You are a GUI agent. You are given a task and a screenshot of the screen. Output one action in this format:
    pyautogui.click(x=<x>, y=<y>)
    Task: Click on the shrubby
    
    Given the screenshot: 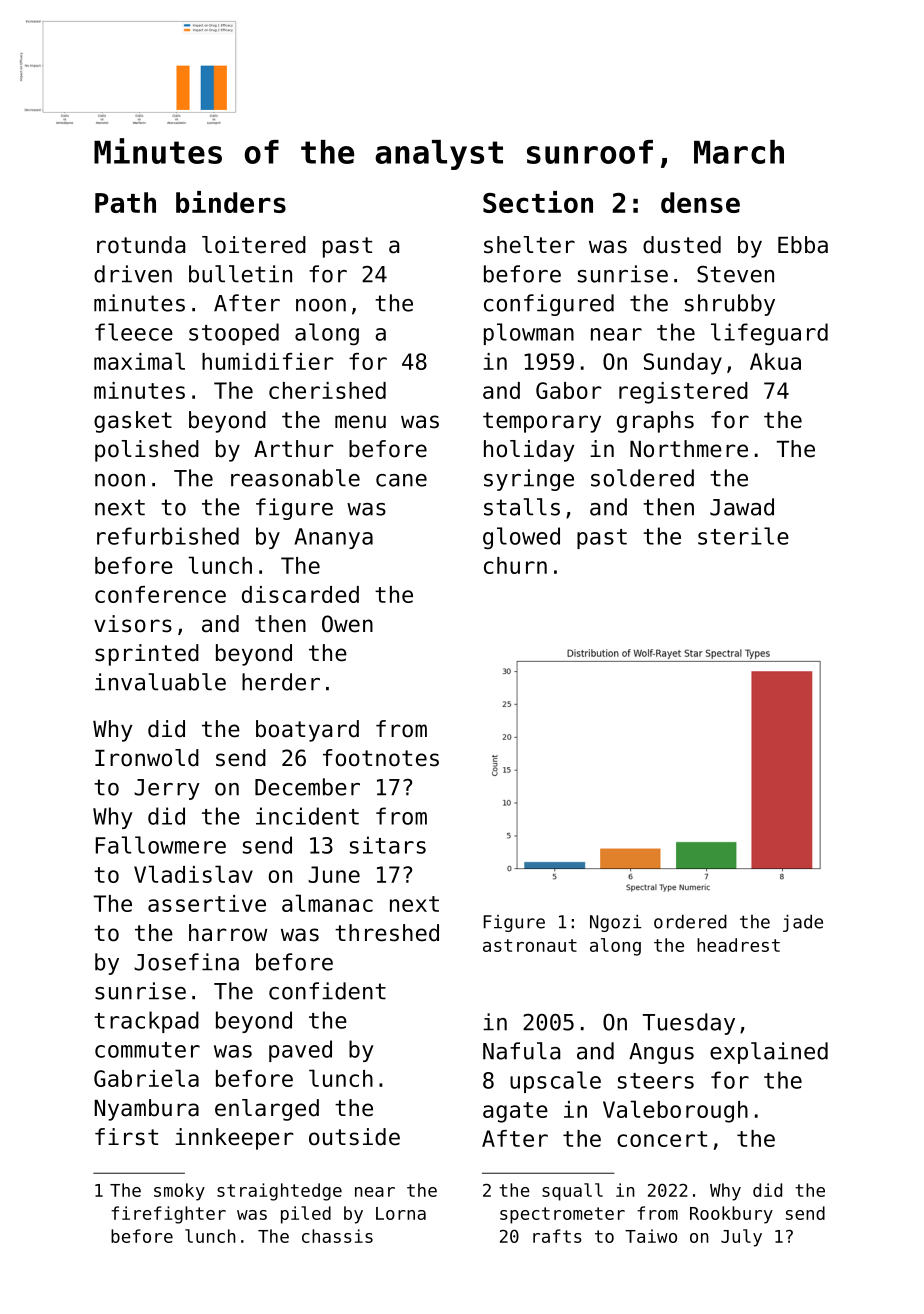 What is the action you would take?
    pyautogui.click(x=730, y=305)
